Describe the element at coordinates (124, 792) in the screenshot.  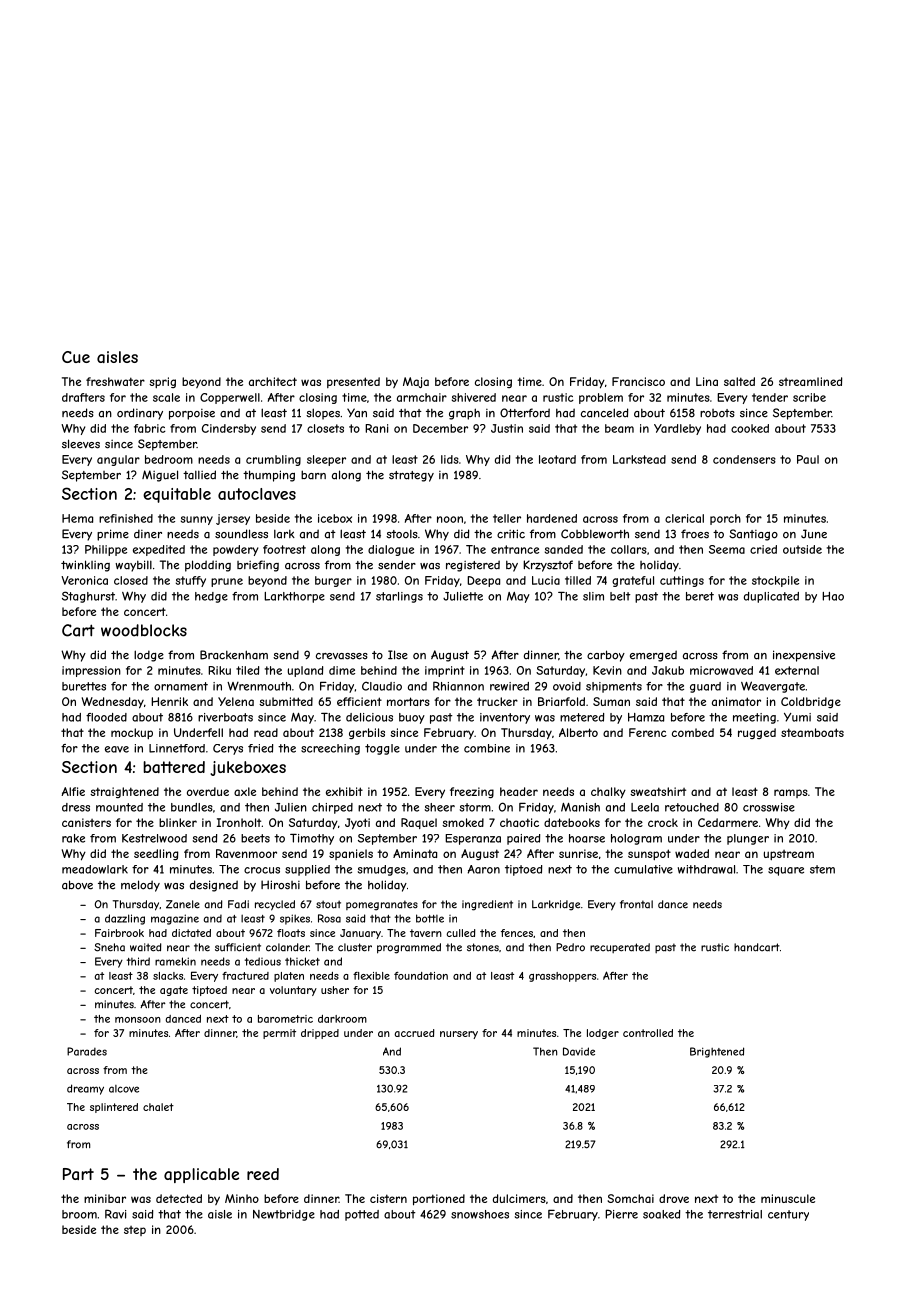
I see `straightened` at that location.
